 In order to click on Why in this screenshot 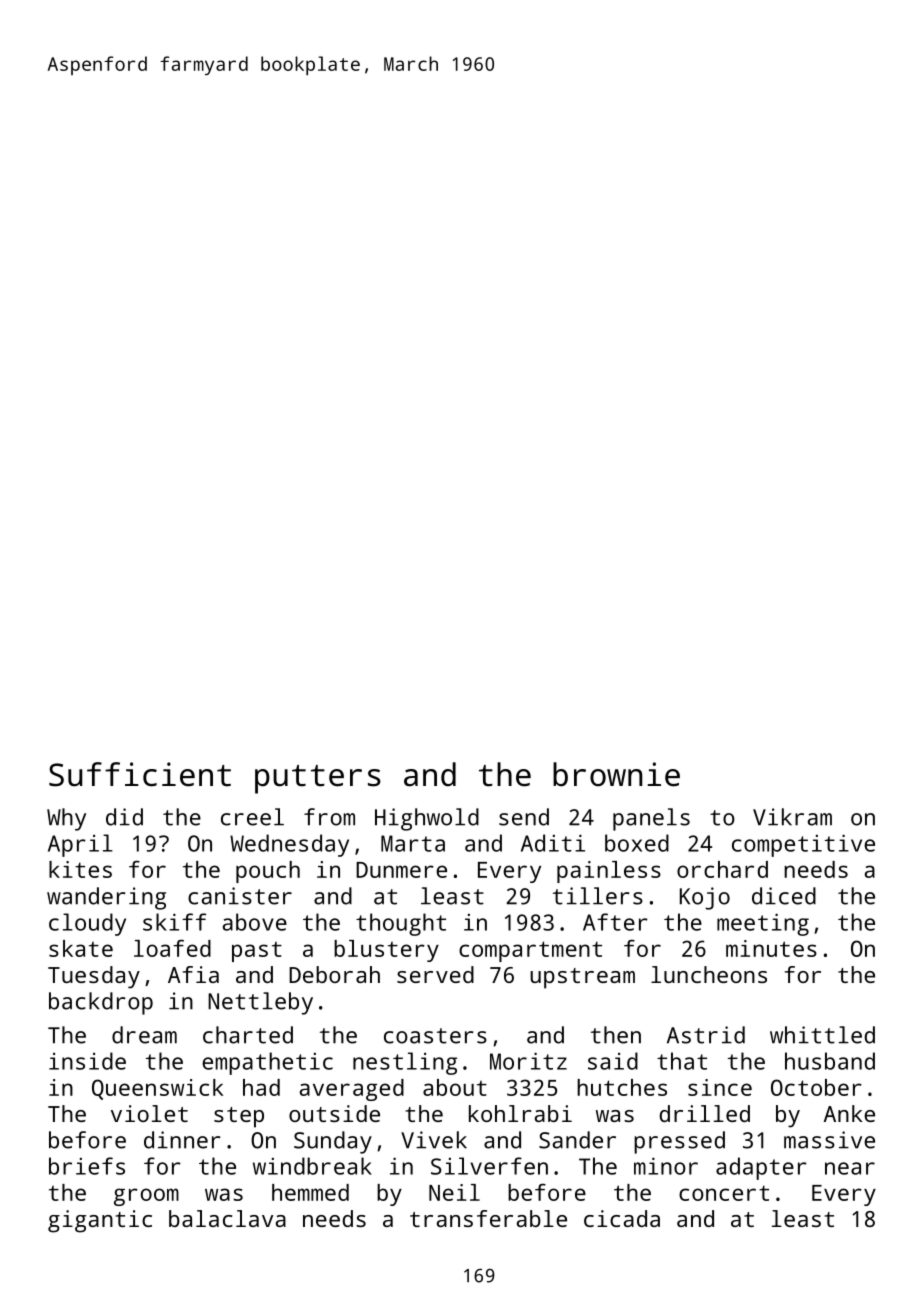, I will do `click(66, 819)`.
